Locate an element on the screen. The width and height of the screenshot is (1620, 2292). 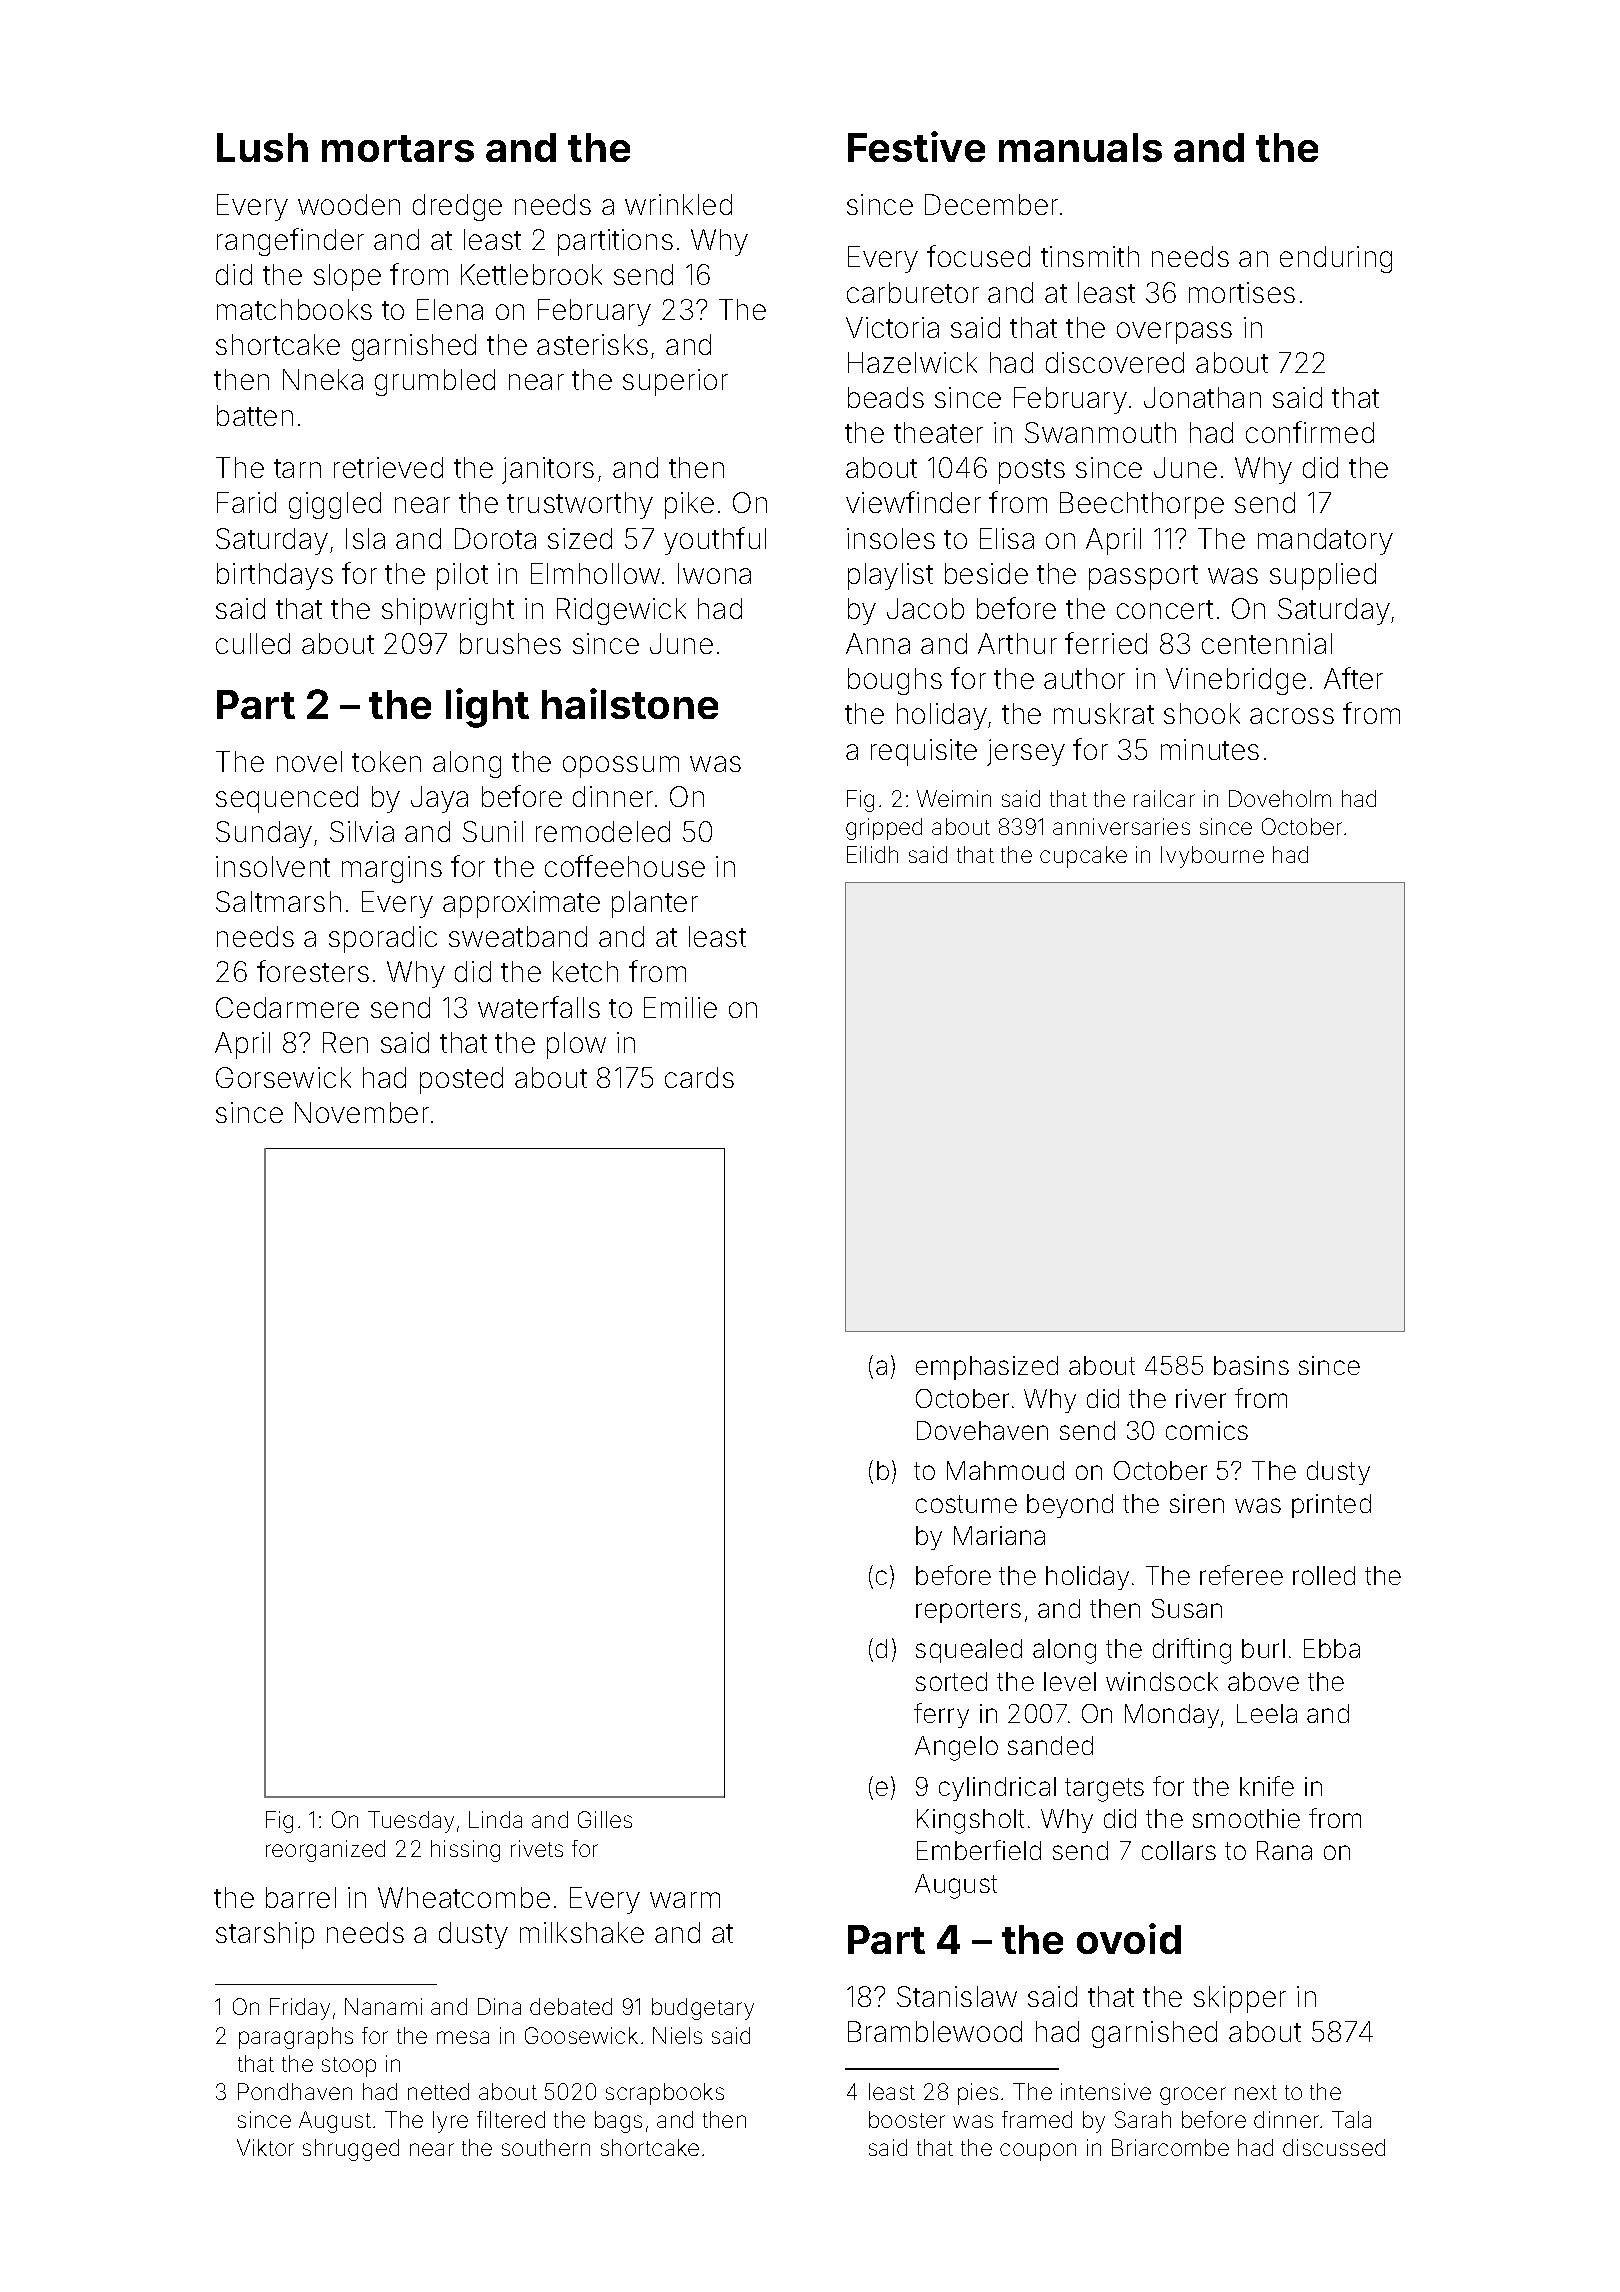
southern is located at coordinates (546, 2147).
